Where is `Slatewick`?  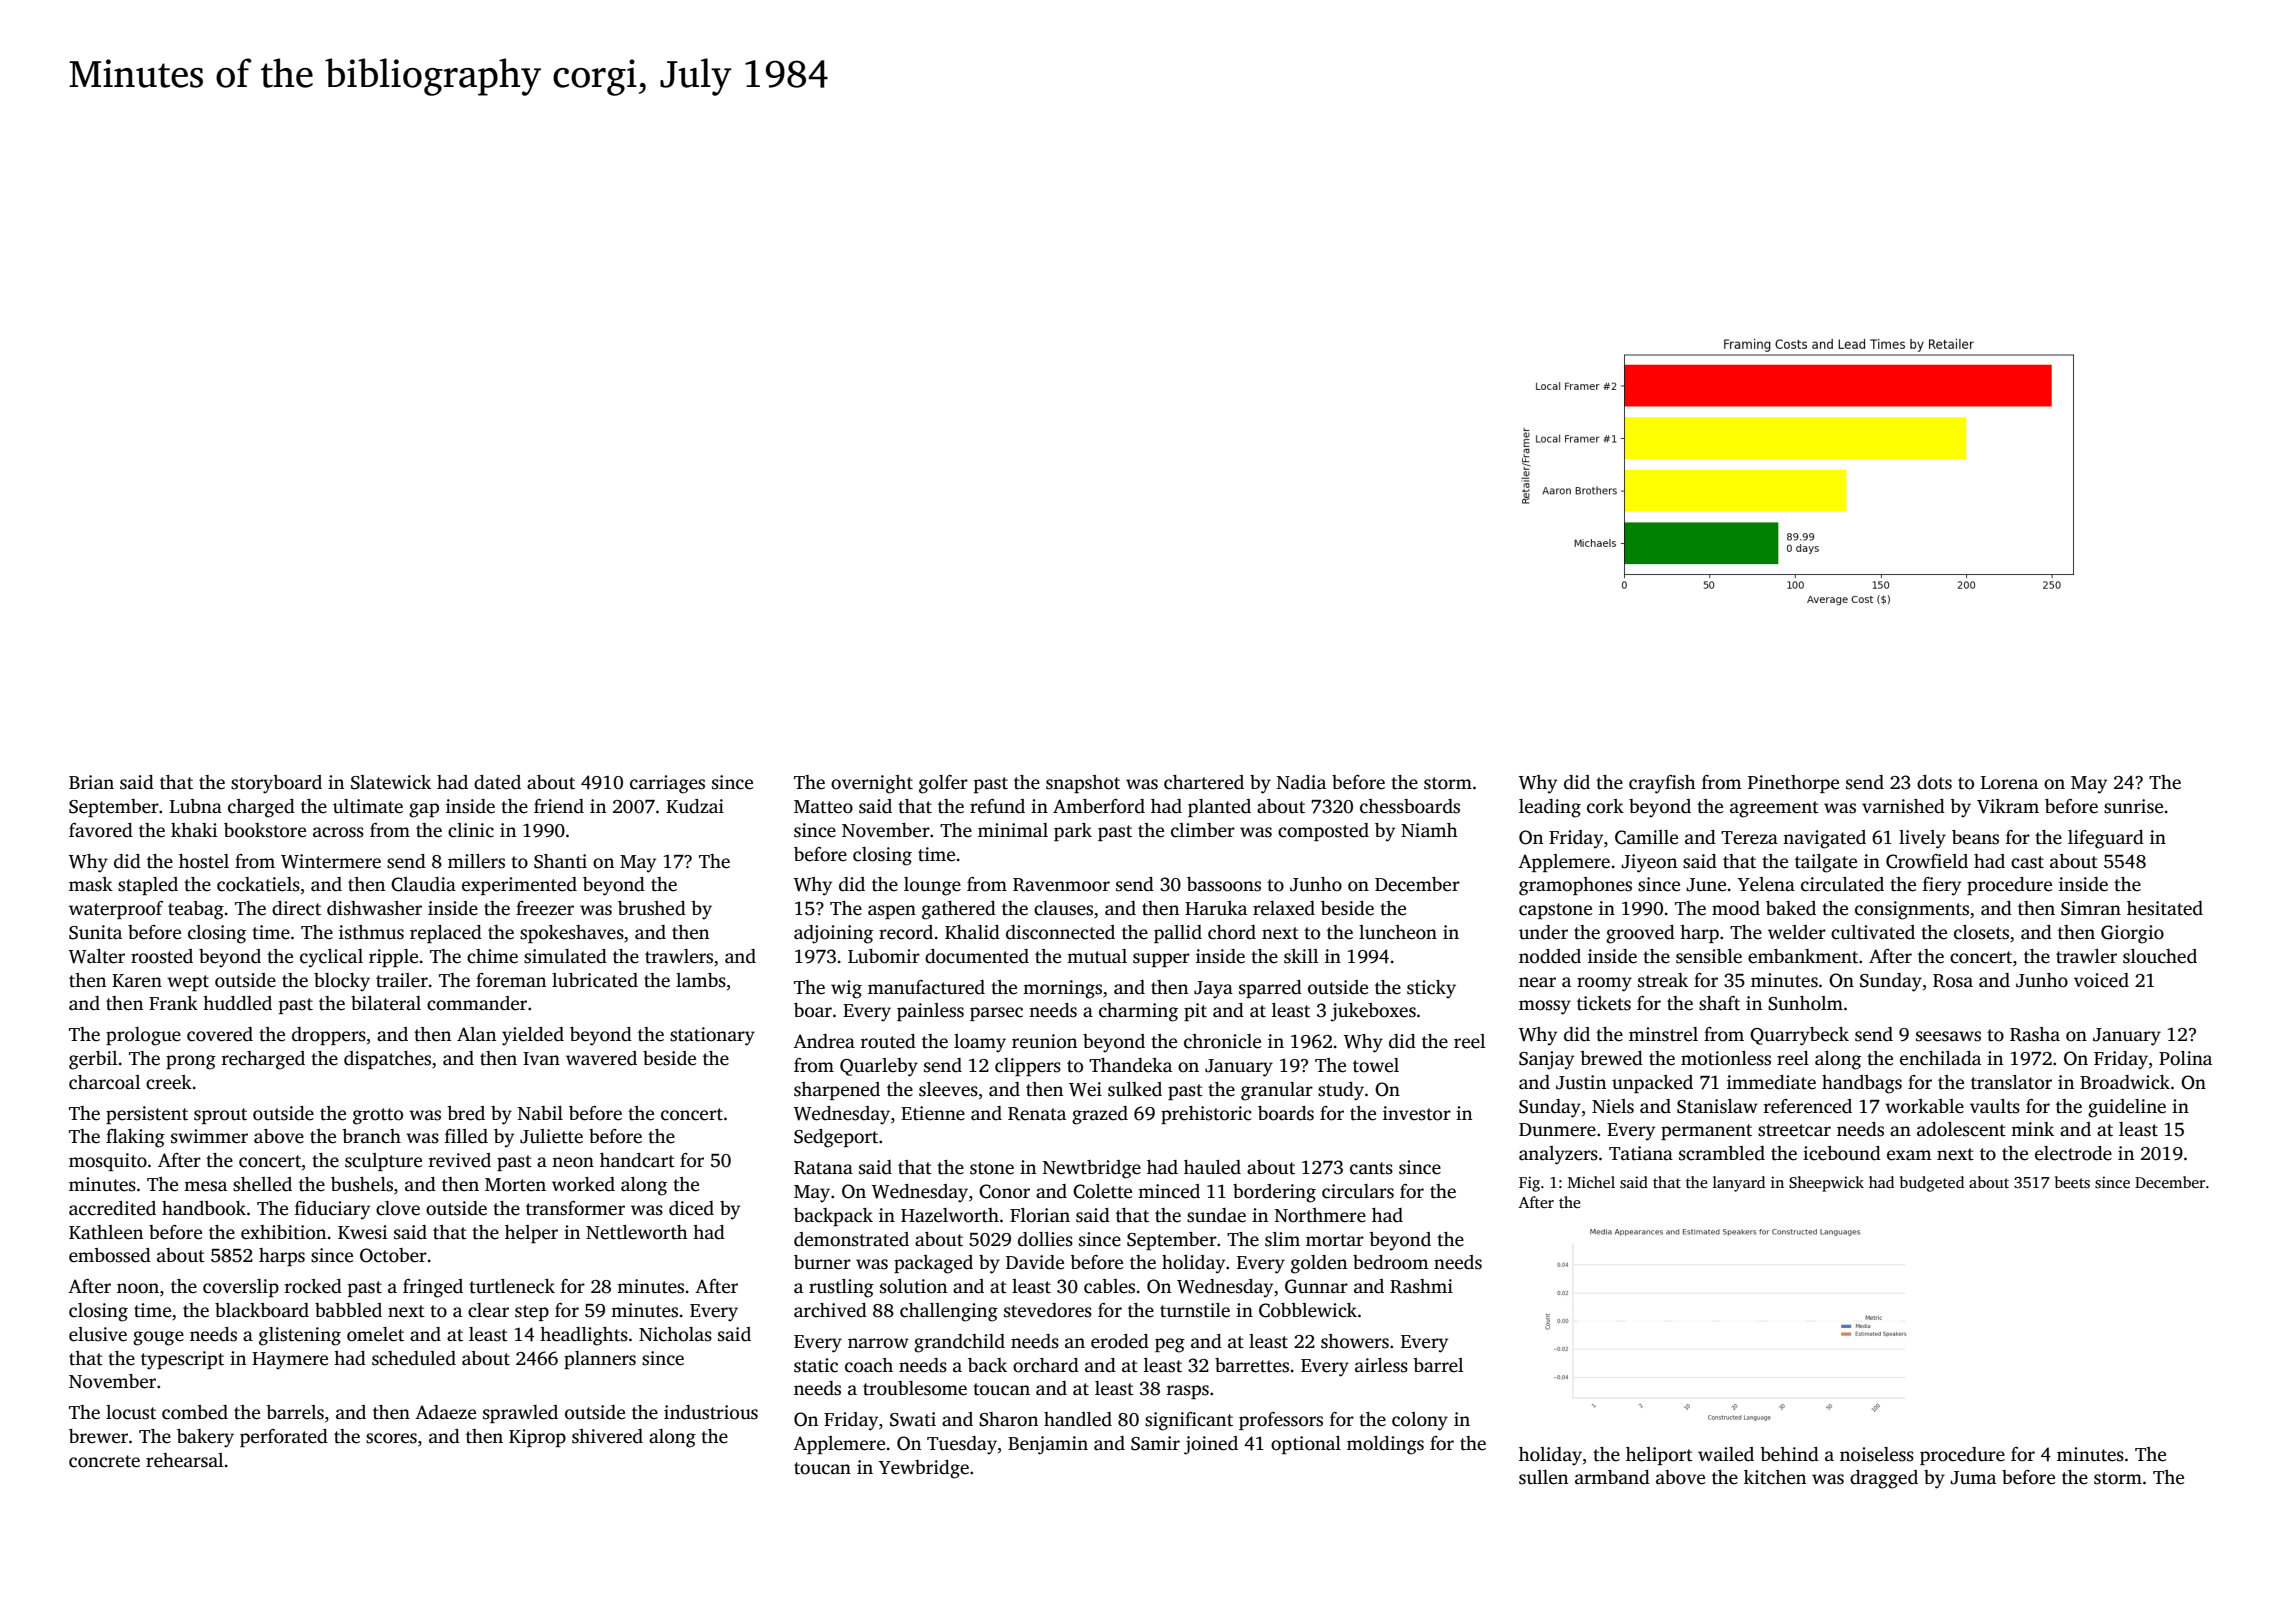
Slatewick is located at coordinates (391, 782).
